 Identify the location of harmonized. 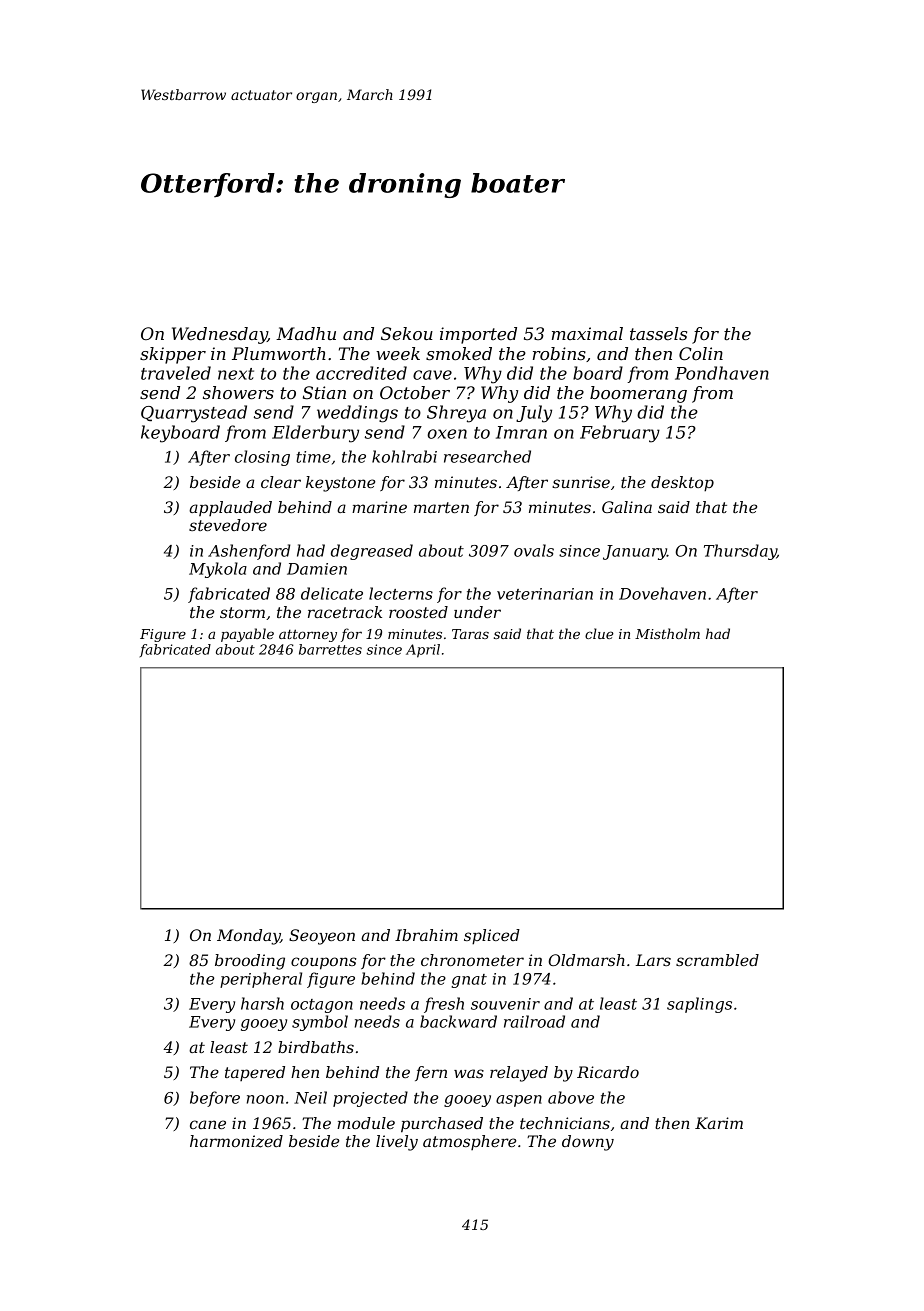
(236, 1141).
